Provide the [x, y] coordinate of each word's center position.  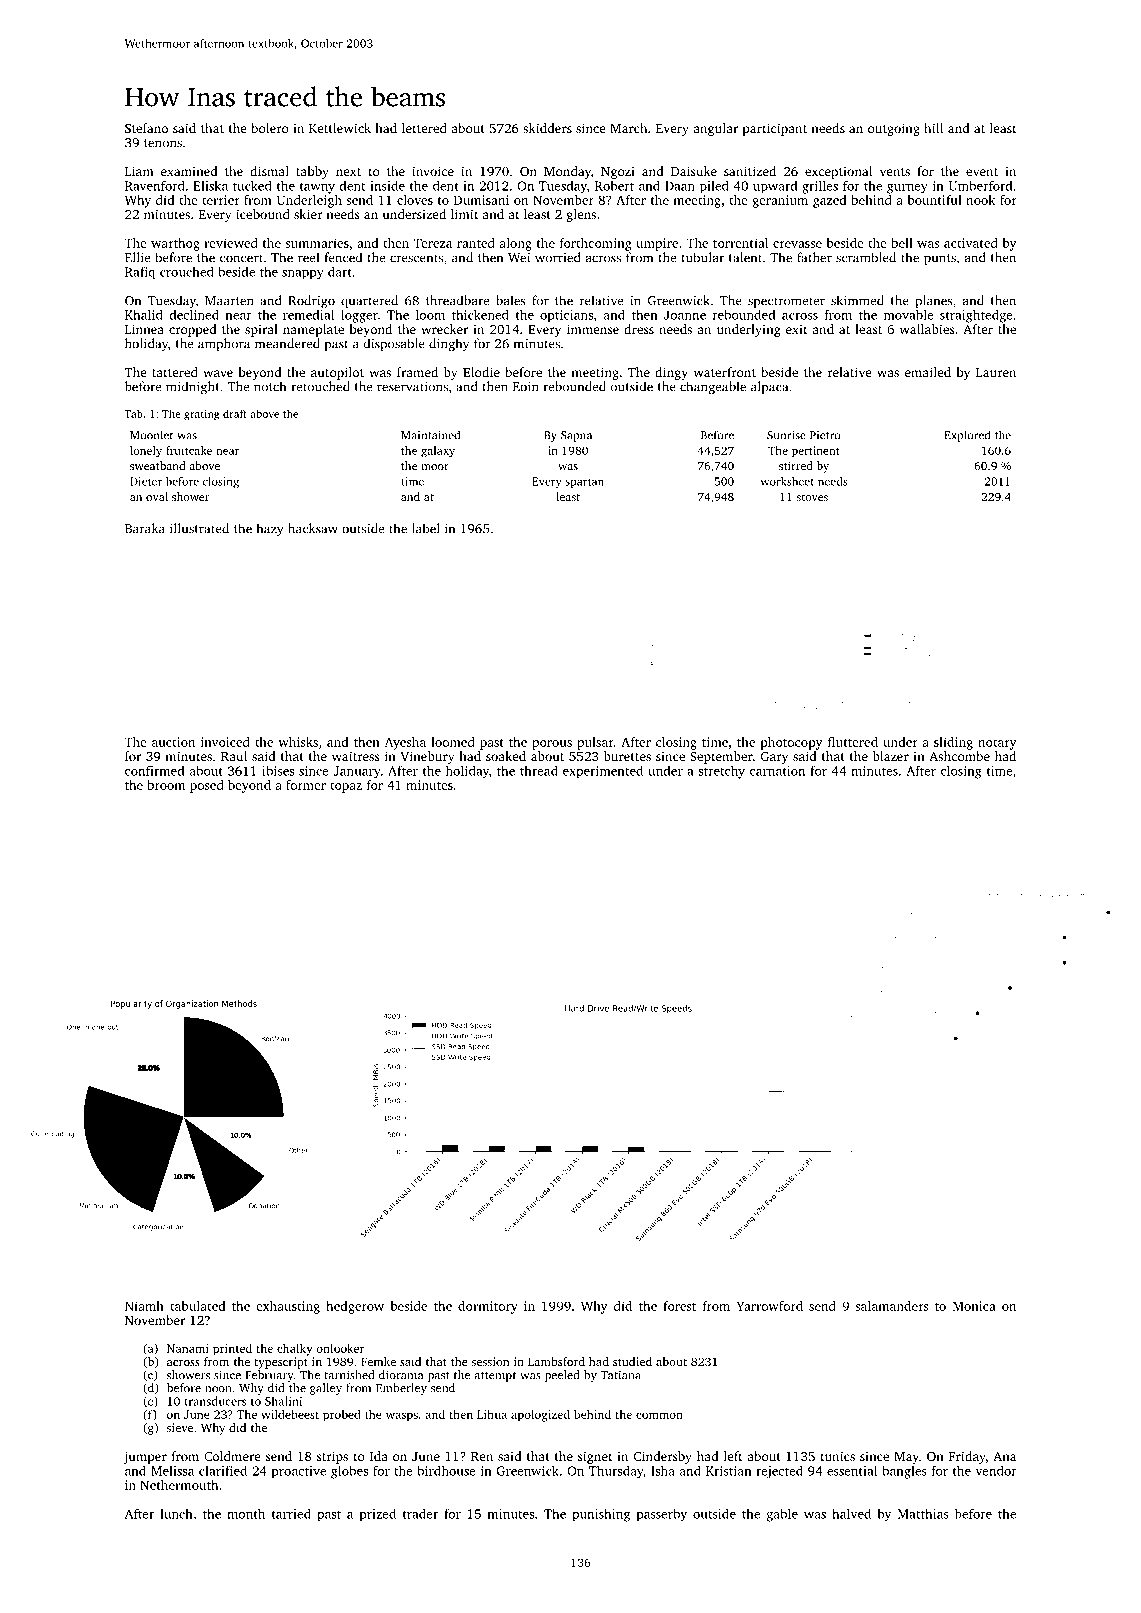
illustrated [199, 528]
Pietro [825, 435]
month [246, 1513]
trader [420, 1513]
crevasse [797, 244]
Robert [614, 185]
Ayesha [405, 743]
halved [851, 1513]
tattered [175, 372]
